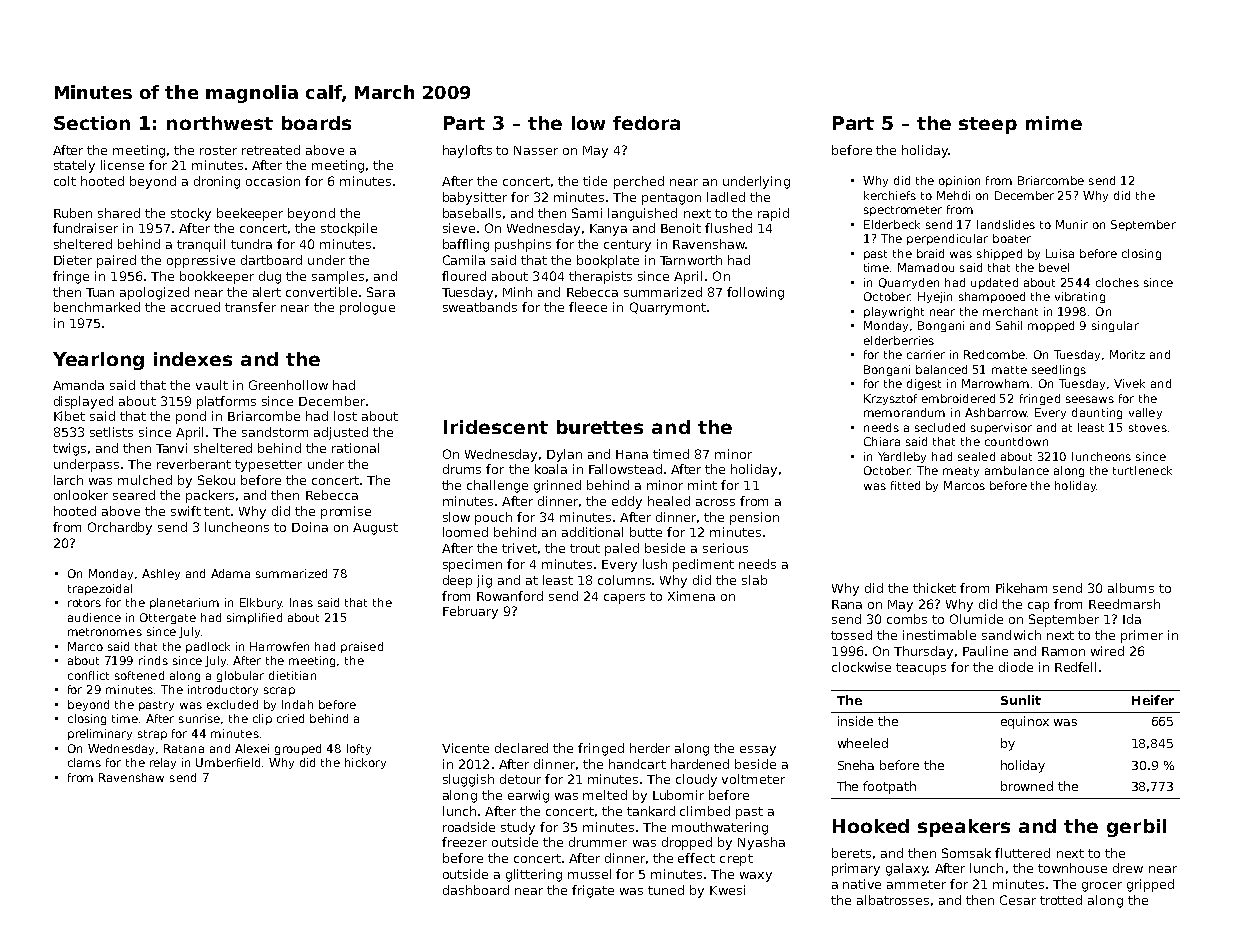 The width and height of the page is (1233, 952). What do you see at coordinates (608, 261) in the page?
I see `bookplate` at bounding box center [608, 261].
